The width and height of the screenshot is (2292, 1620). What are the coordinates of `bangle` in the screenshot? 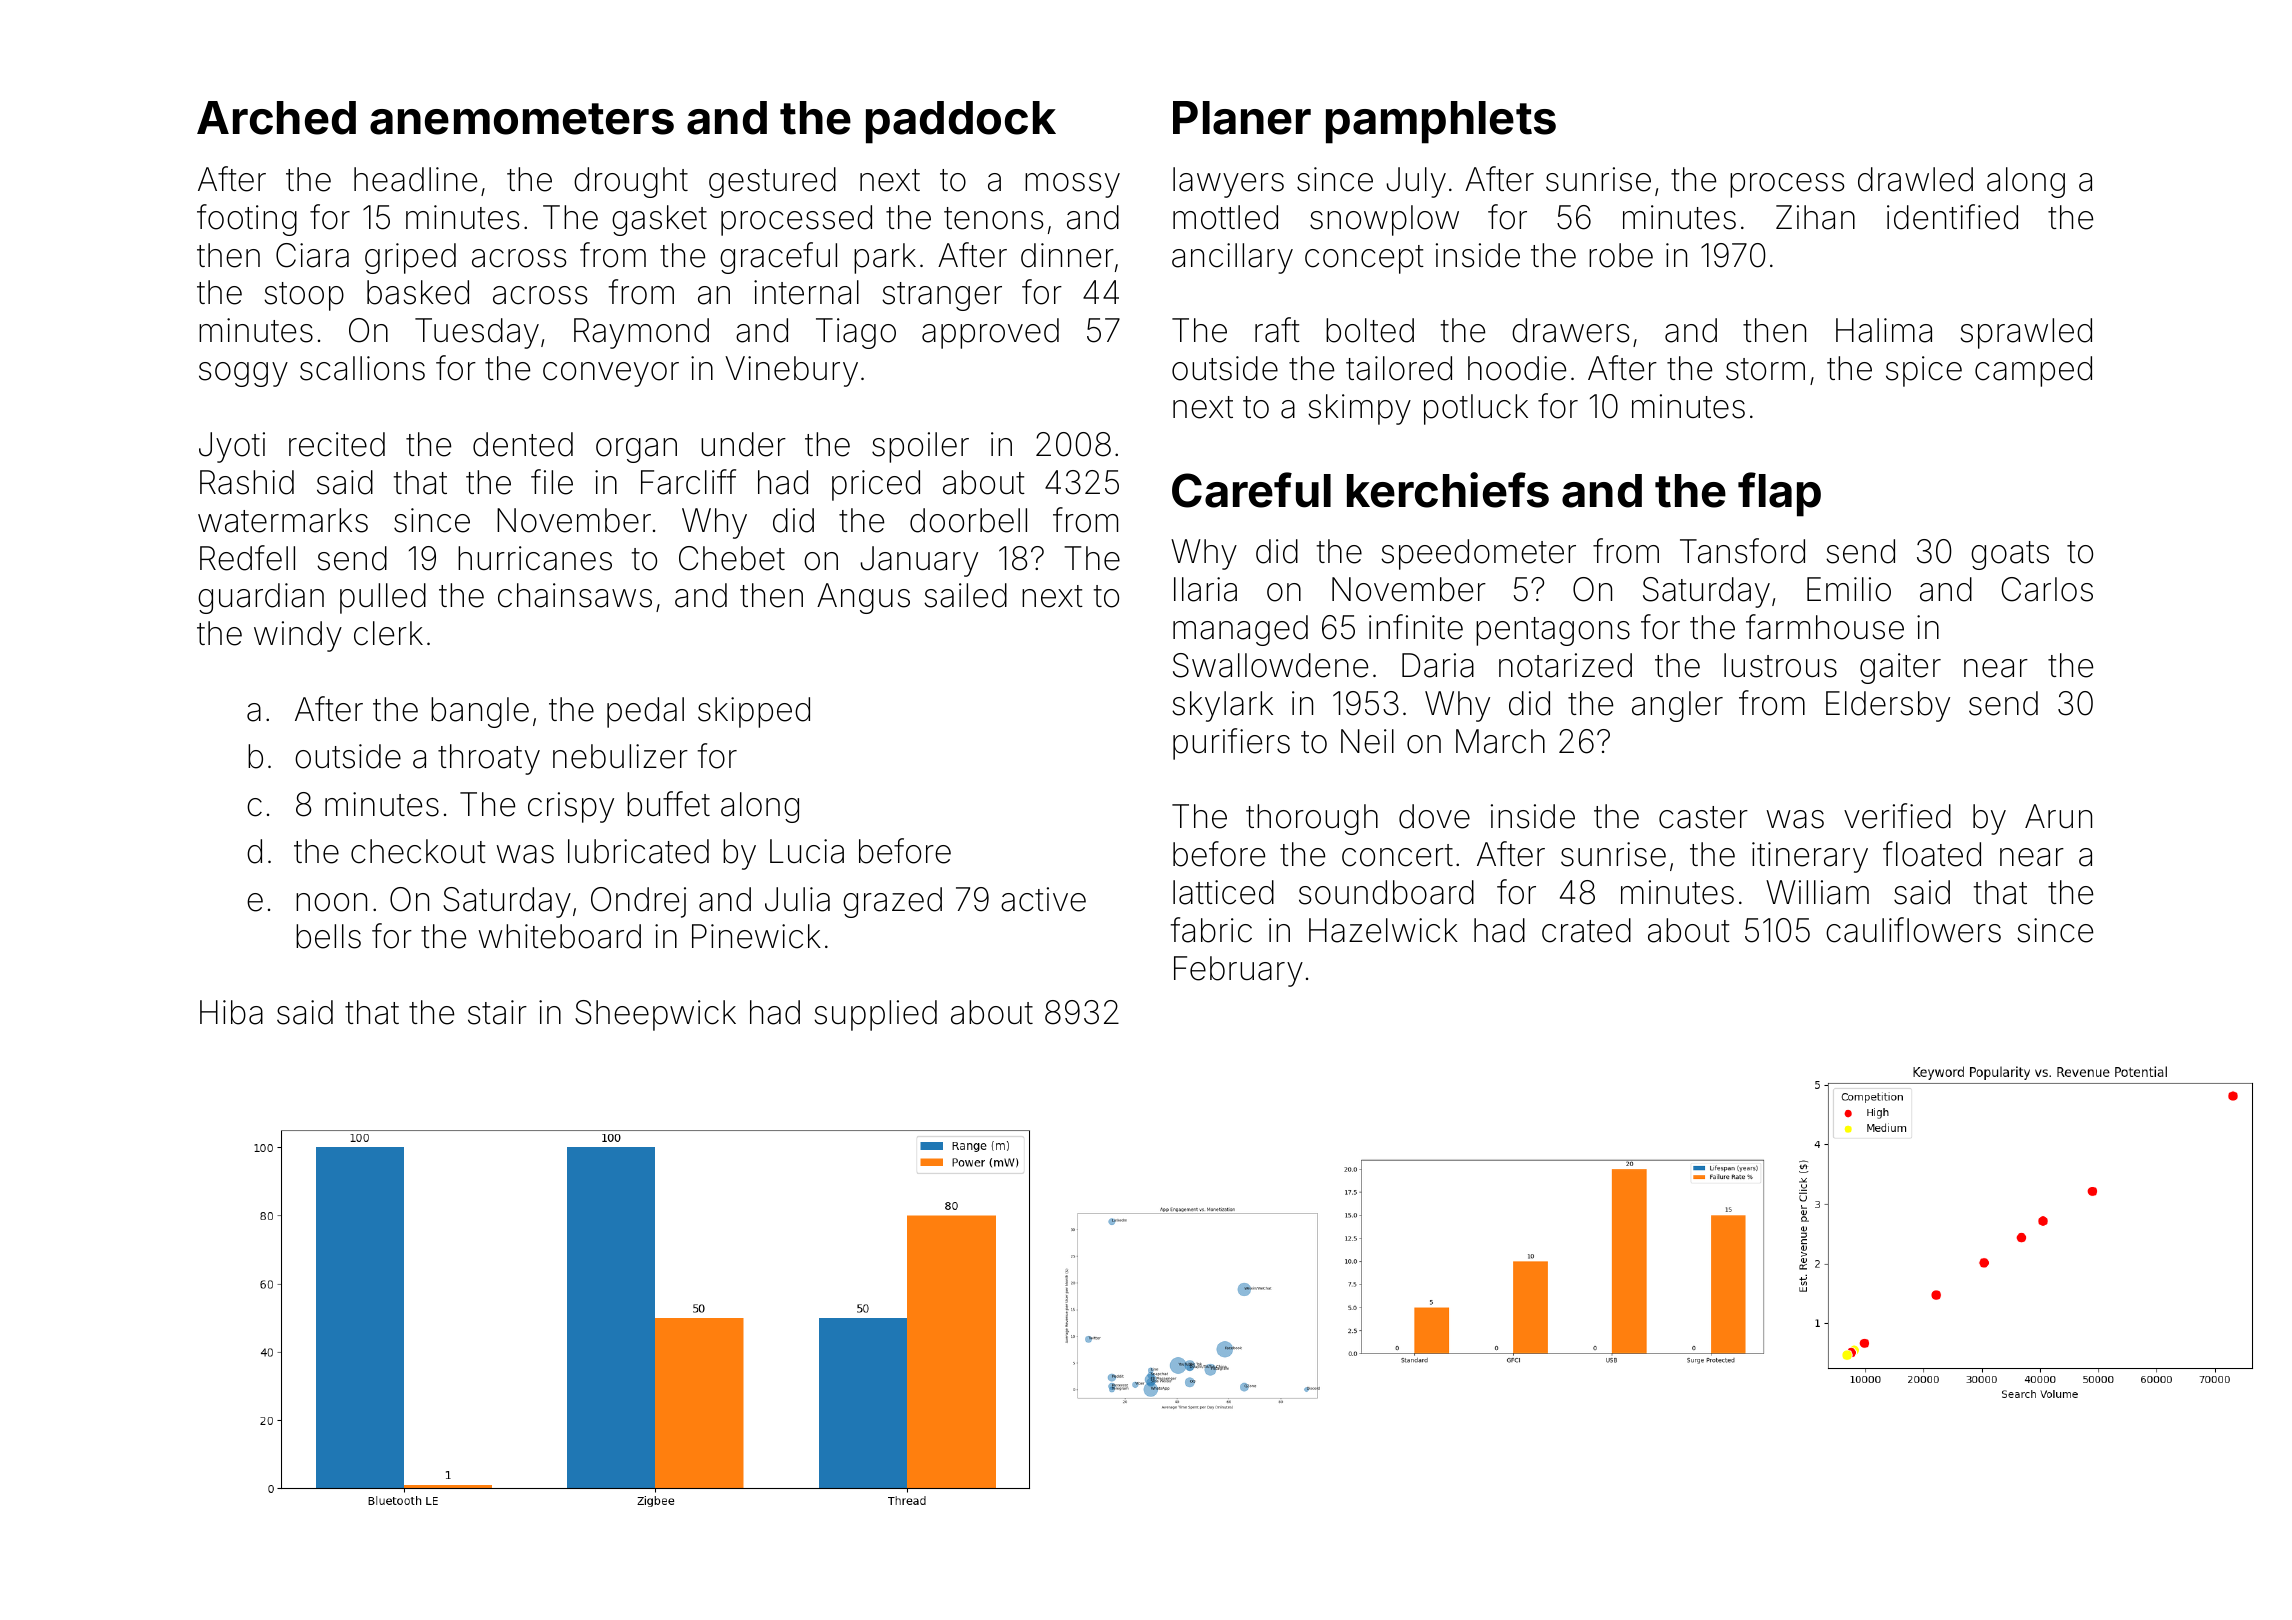 It's located at (480, 712).
